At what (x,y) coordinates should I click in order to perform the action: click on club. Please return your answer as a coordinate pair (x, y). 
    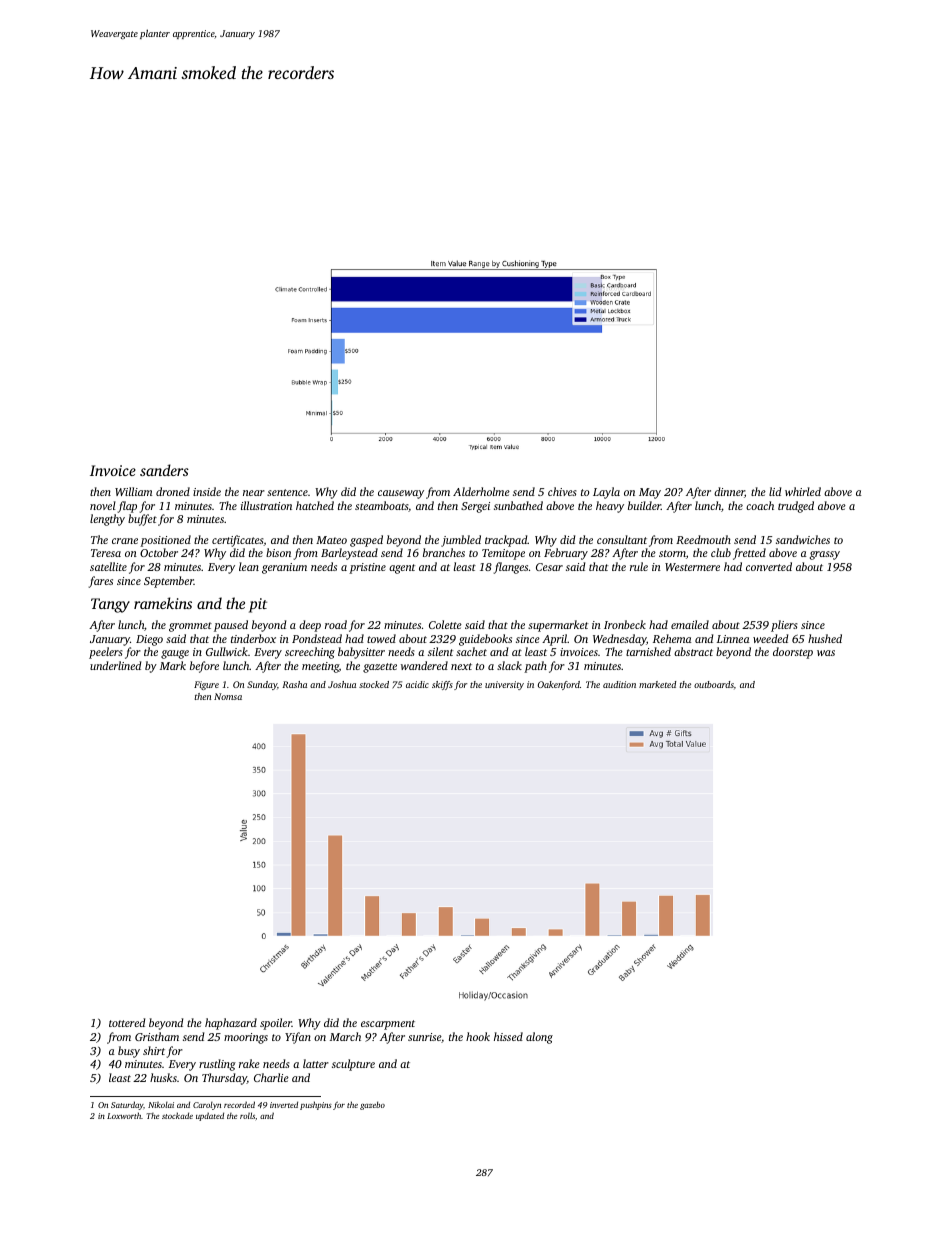
    Looking at the image, I should click on (721, 552).
